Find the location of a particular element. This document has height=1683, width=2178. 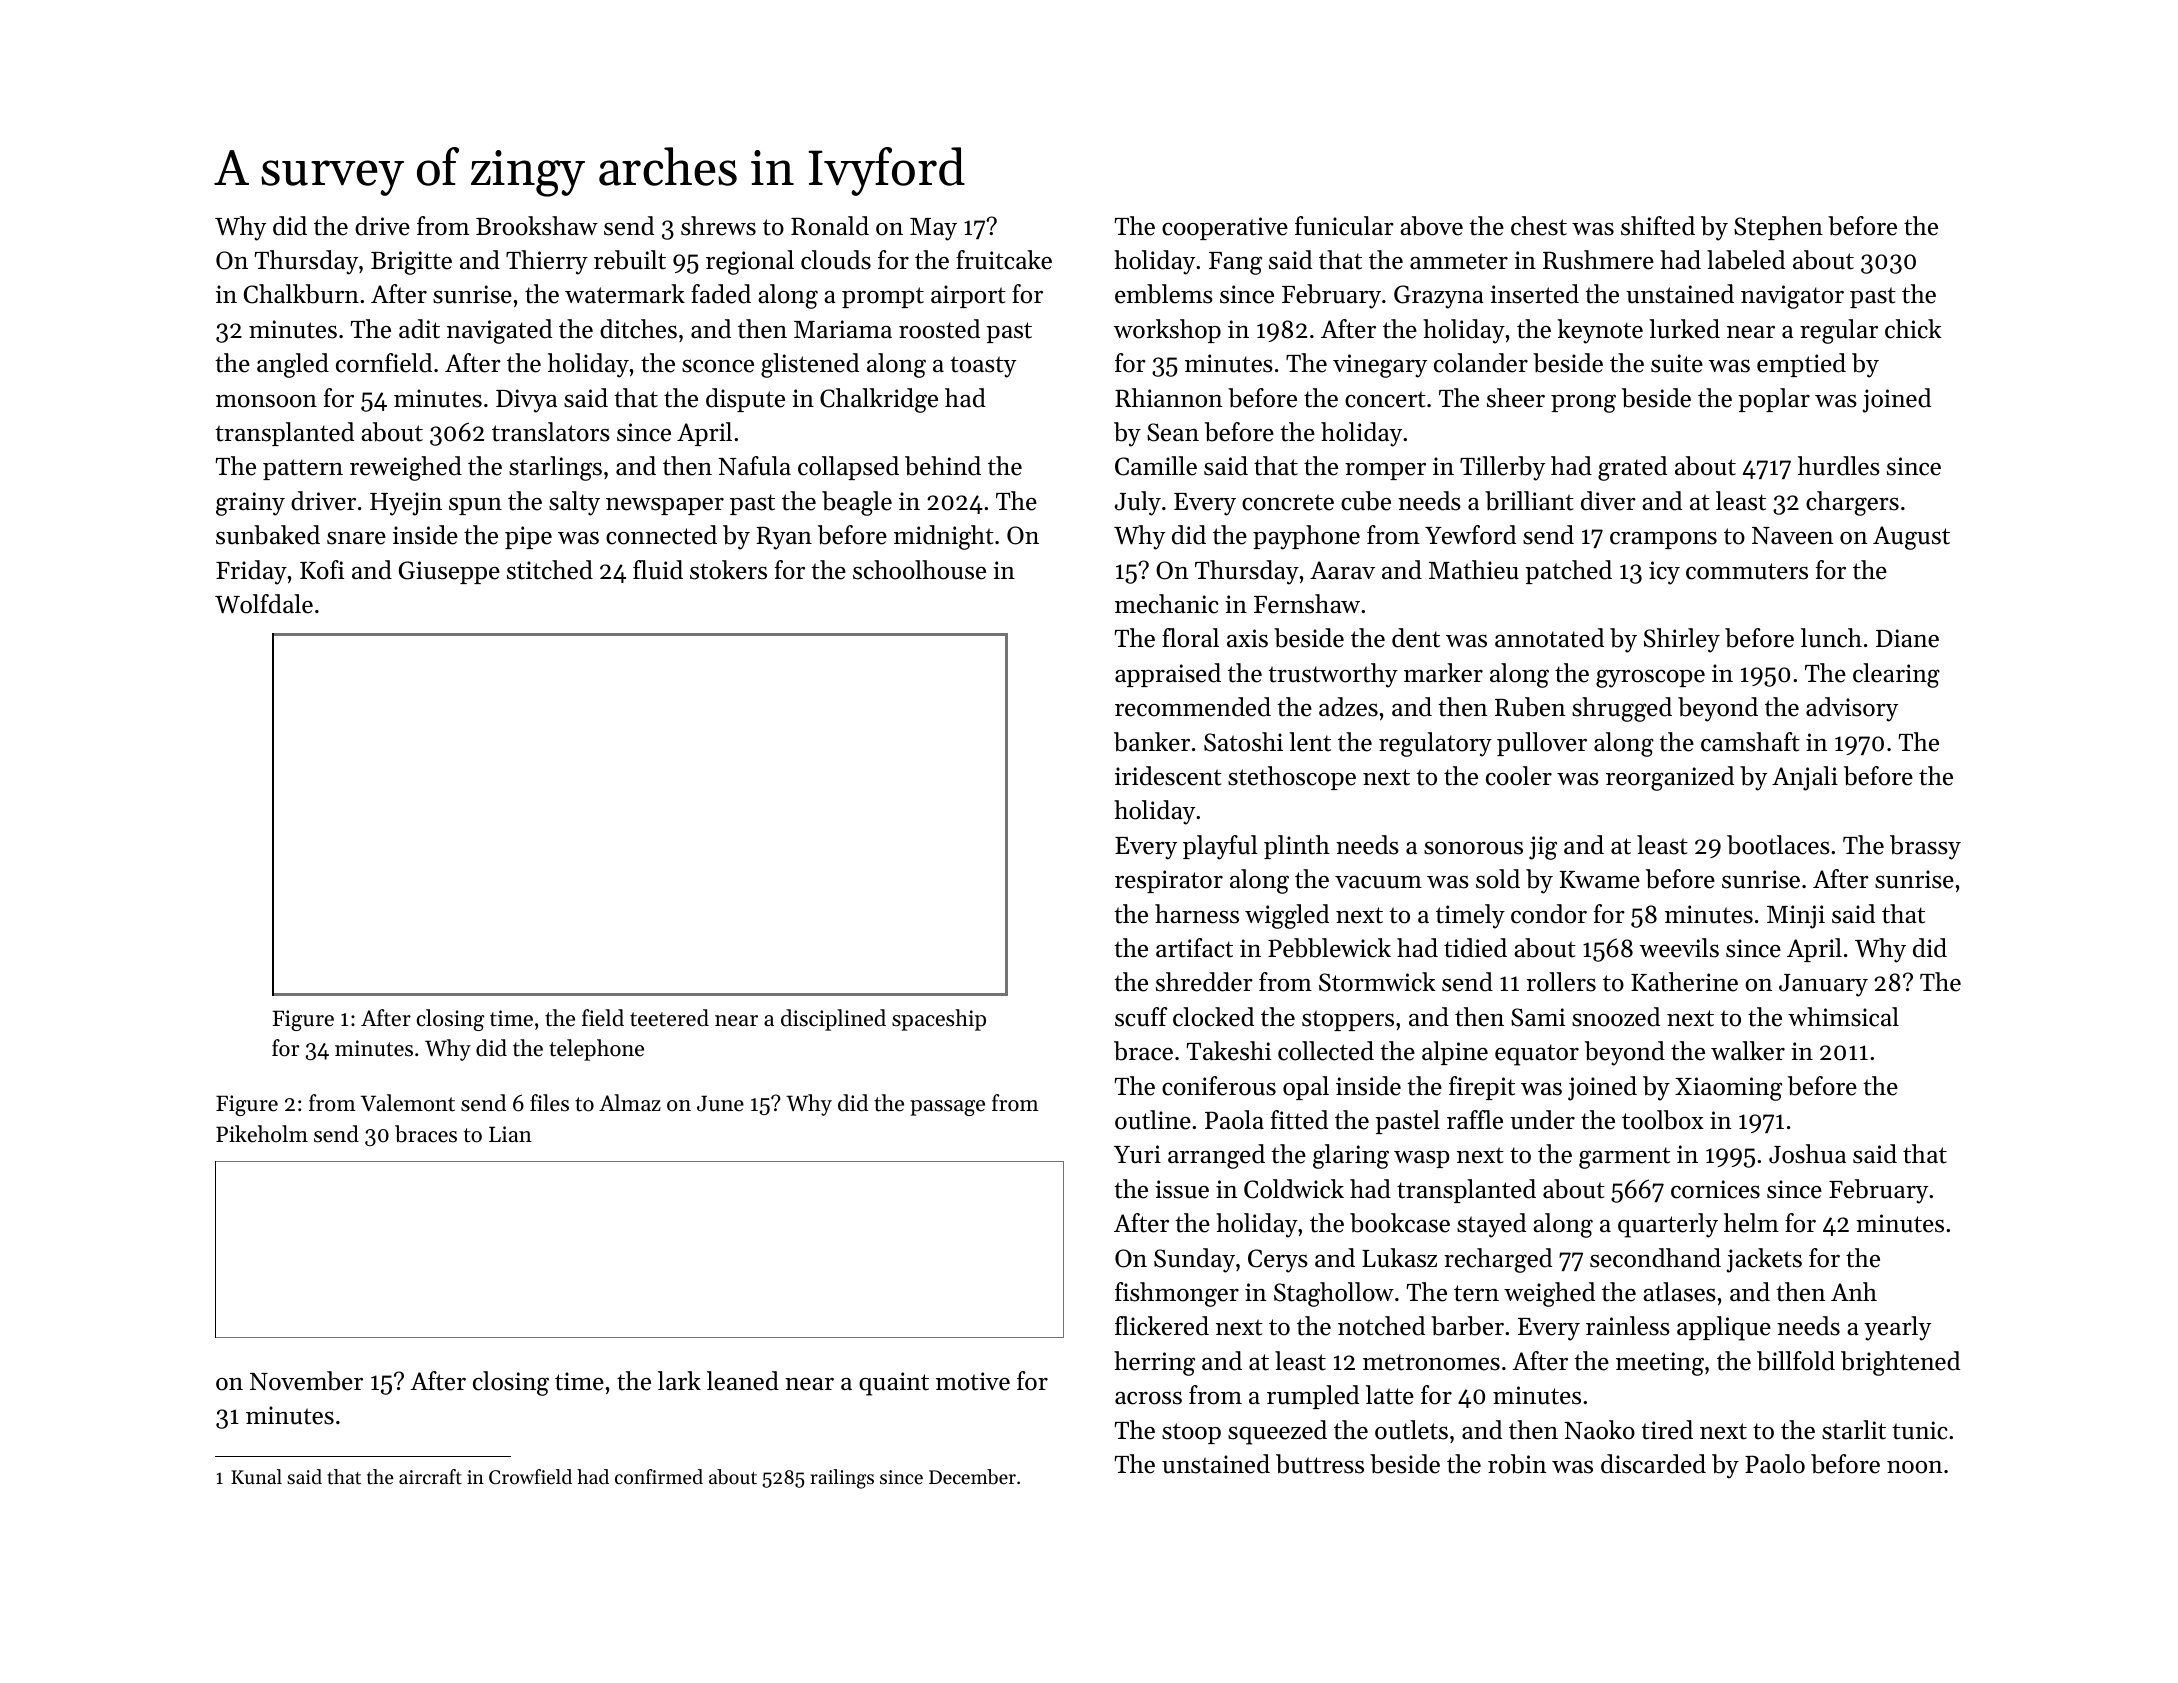

Wolfdale is located at coordinates (264, 604).
